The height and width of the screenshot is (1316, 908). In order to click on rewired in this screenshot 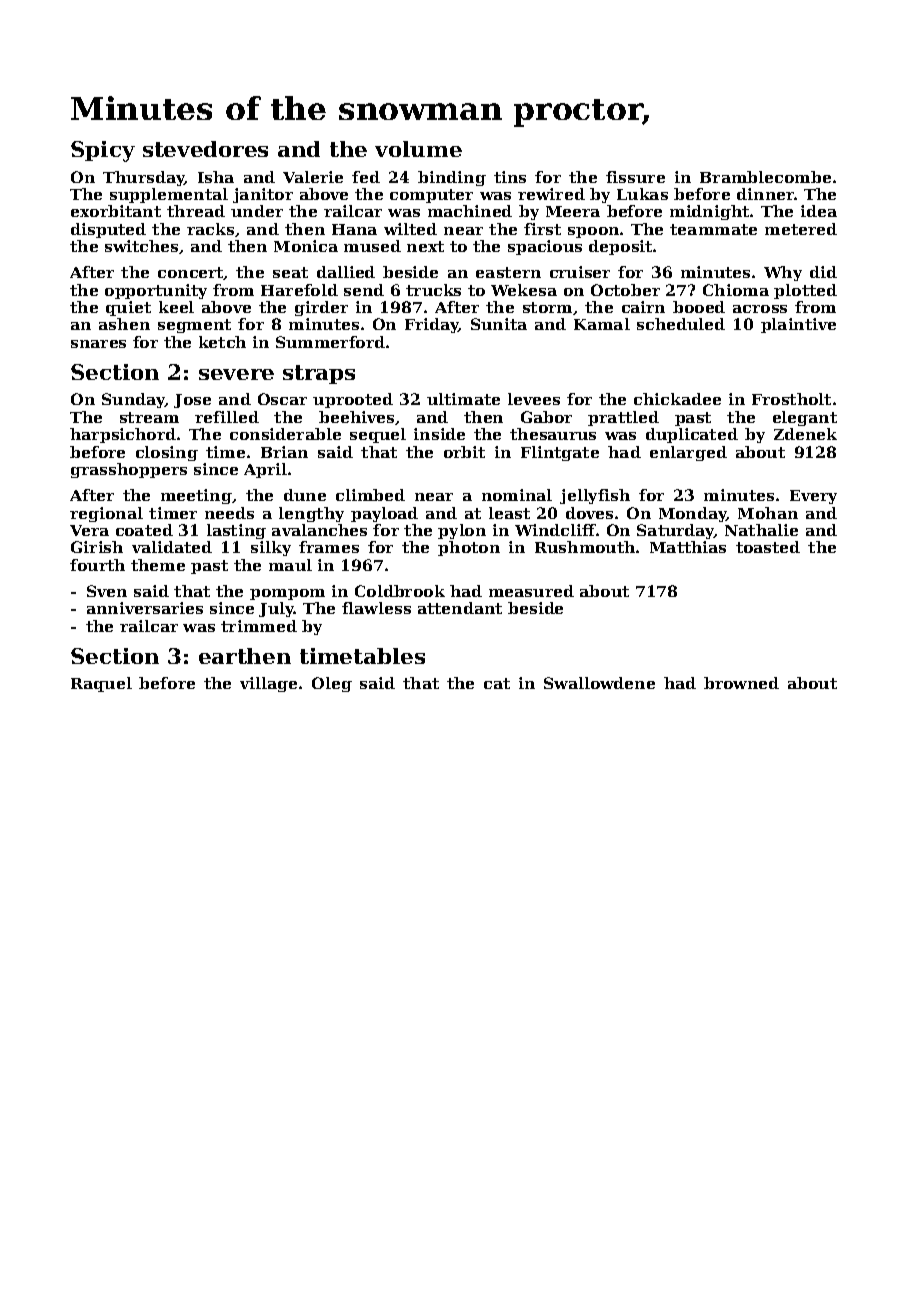, I will do `click(551, 194)`.
